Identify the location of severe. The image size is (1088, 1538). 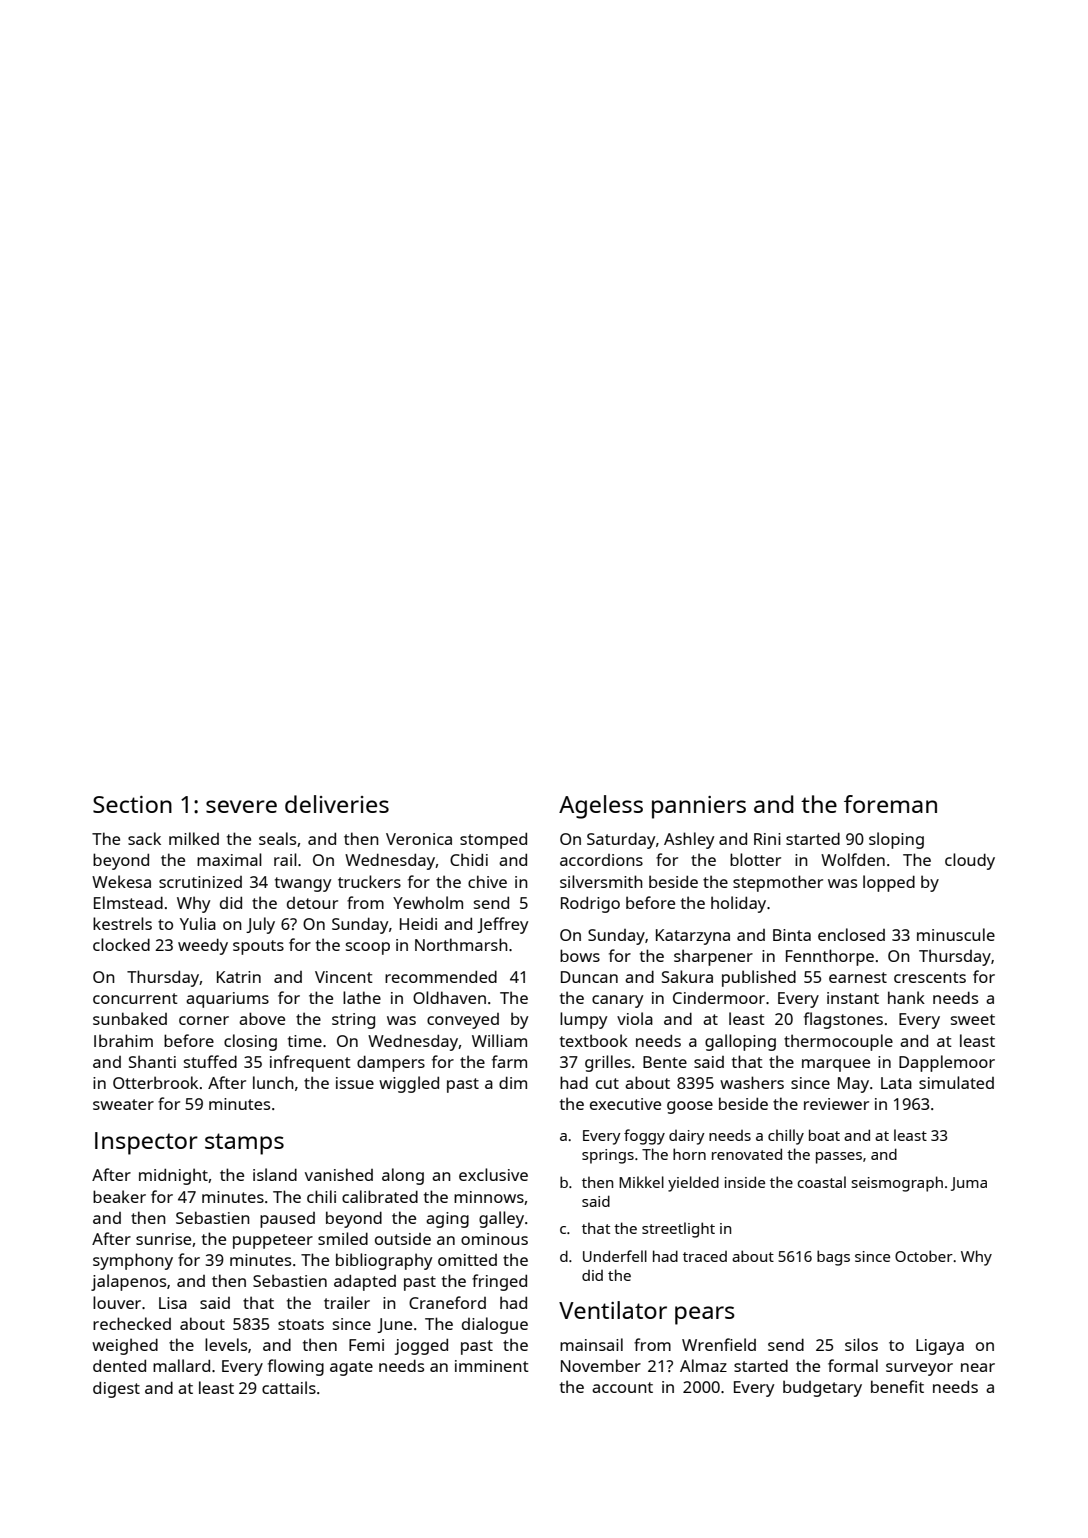
(241, 806).
